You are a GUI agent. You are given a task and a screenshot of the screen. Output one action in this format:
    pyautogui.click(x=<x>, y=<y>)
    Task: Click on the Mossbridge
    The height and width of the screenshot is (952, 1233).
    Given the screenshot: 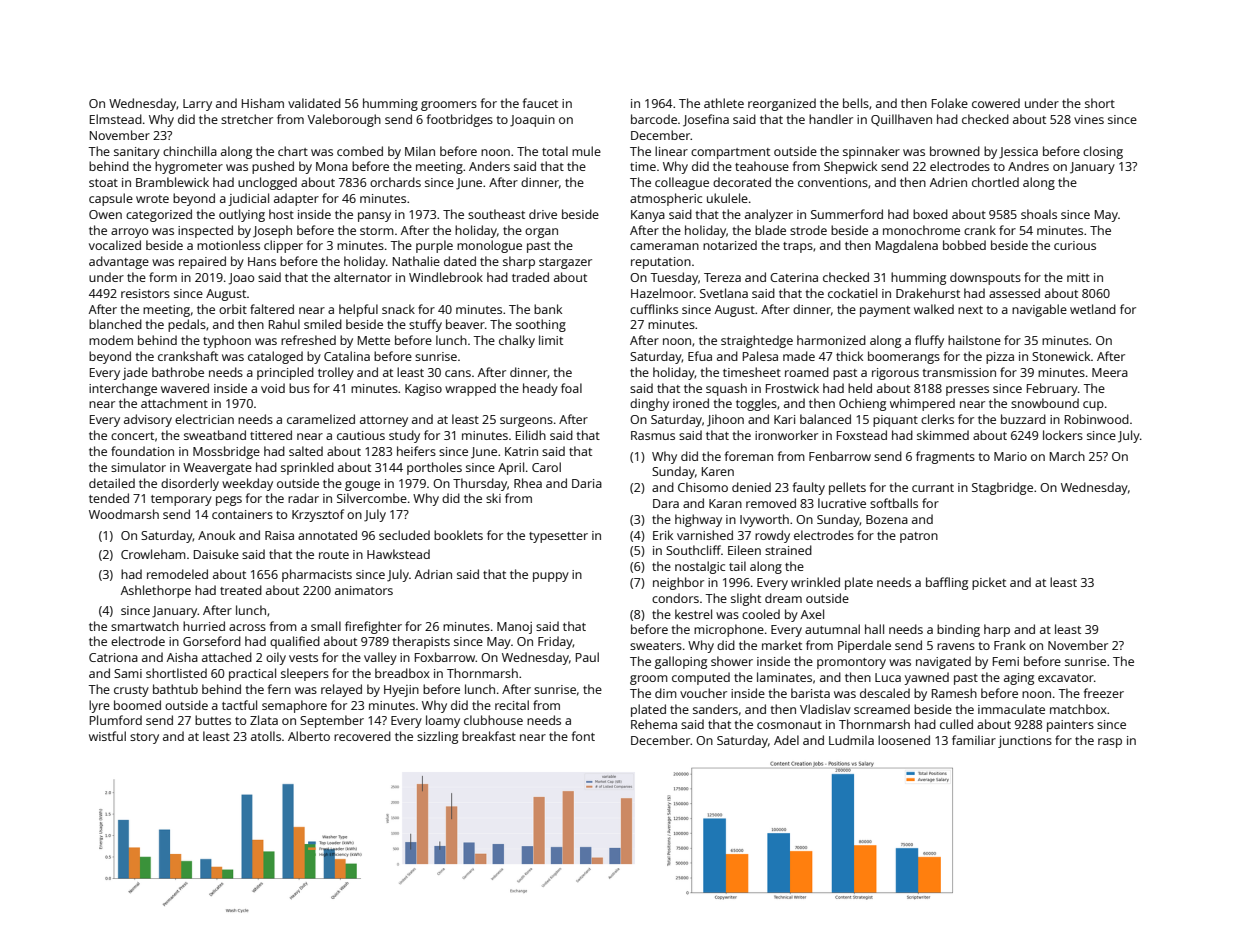 What is the action you would take?
    pyautogui.click(x=226, y=452)
